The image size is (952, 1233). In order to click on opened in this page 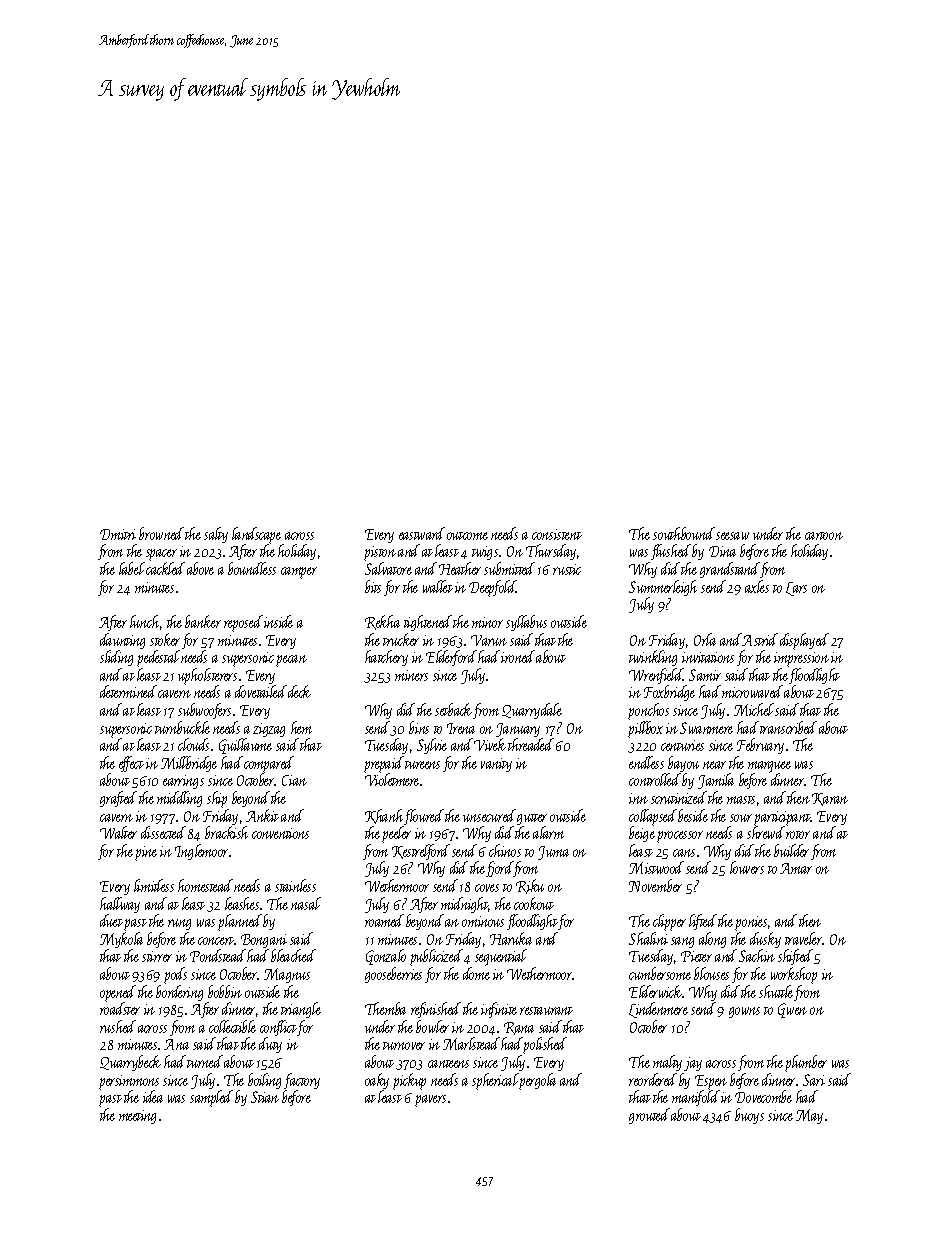, I will do `click(118, 993)`.
